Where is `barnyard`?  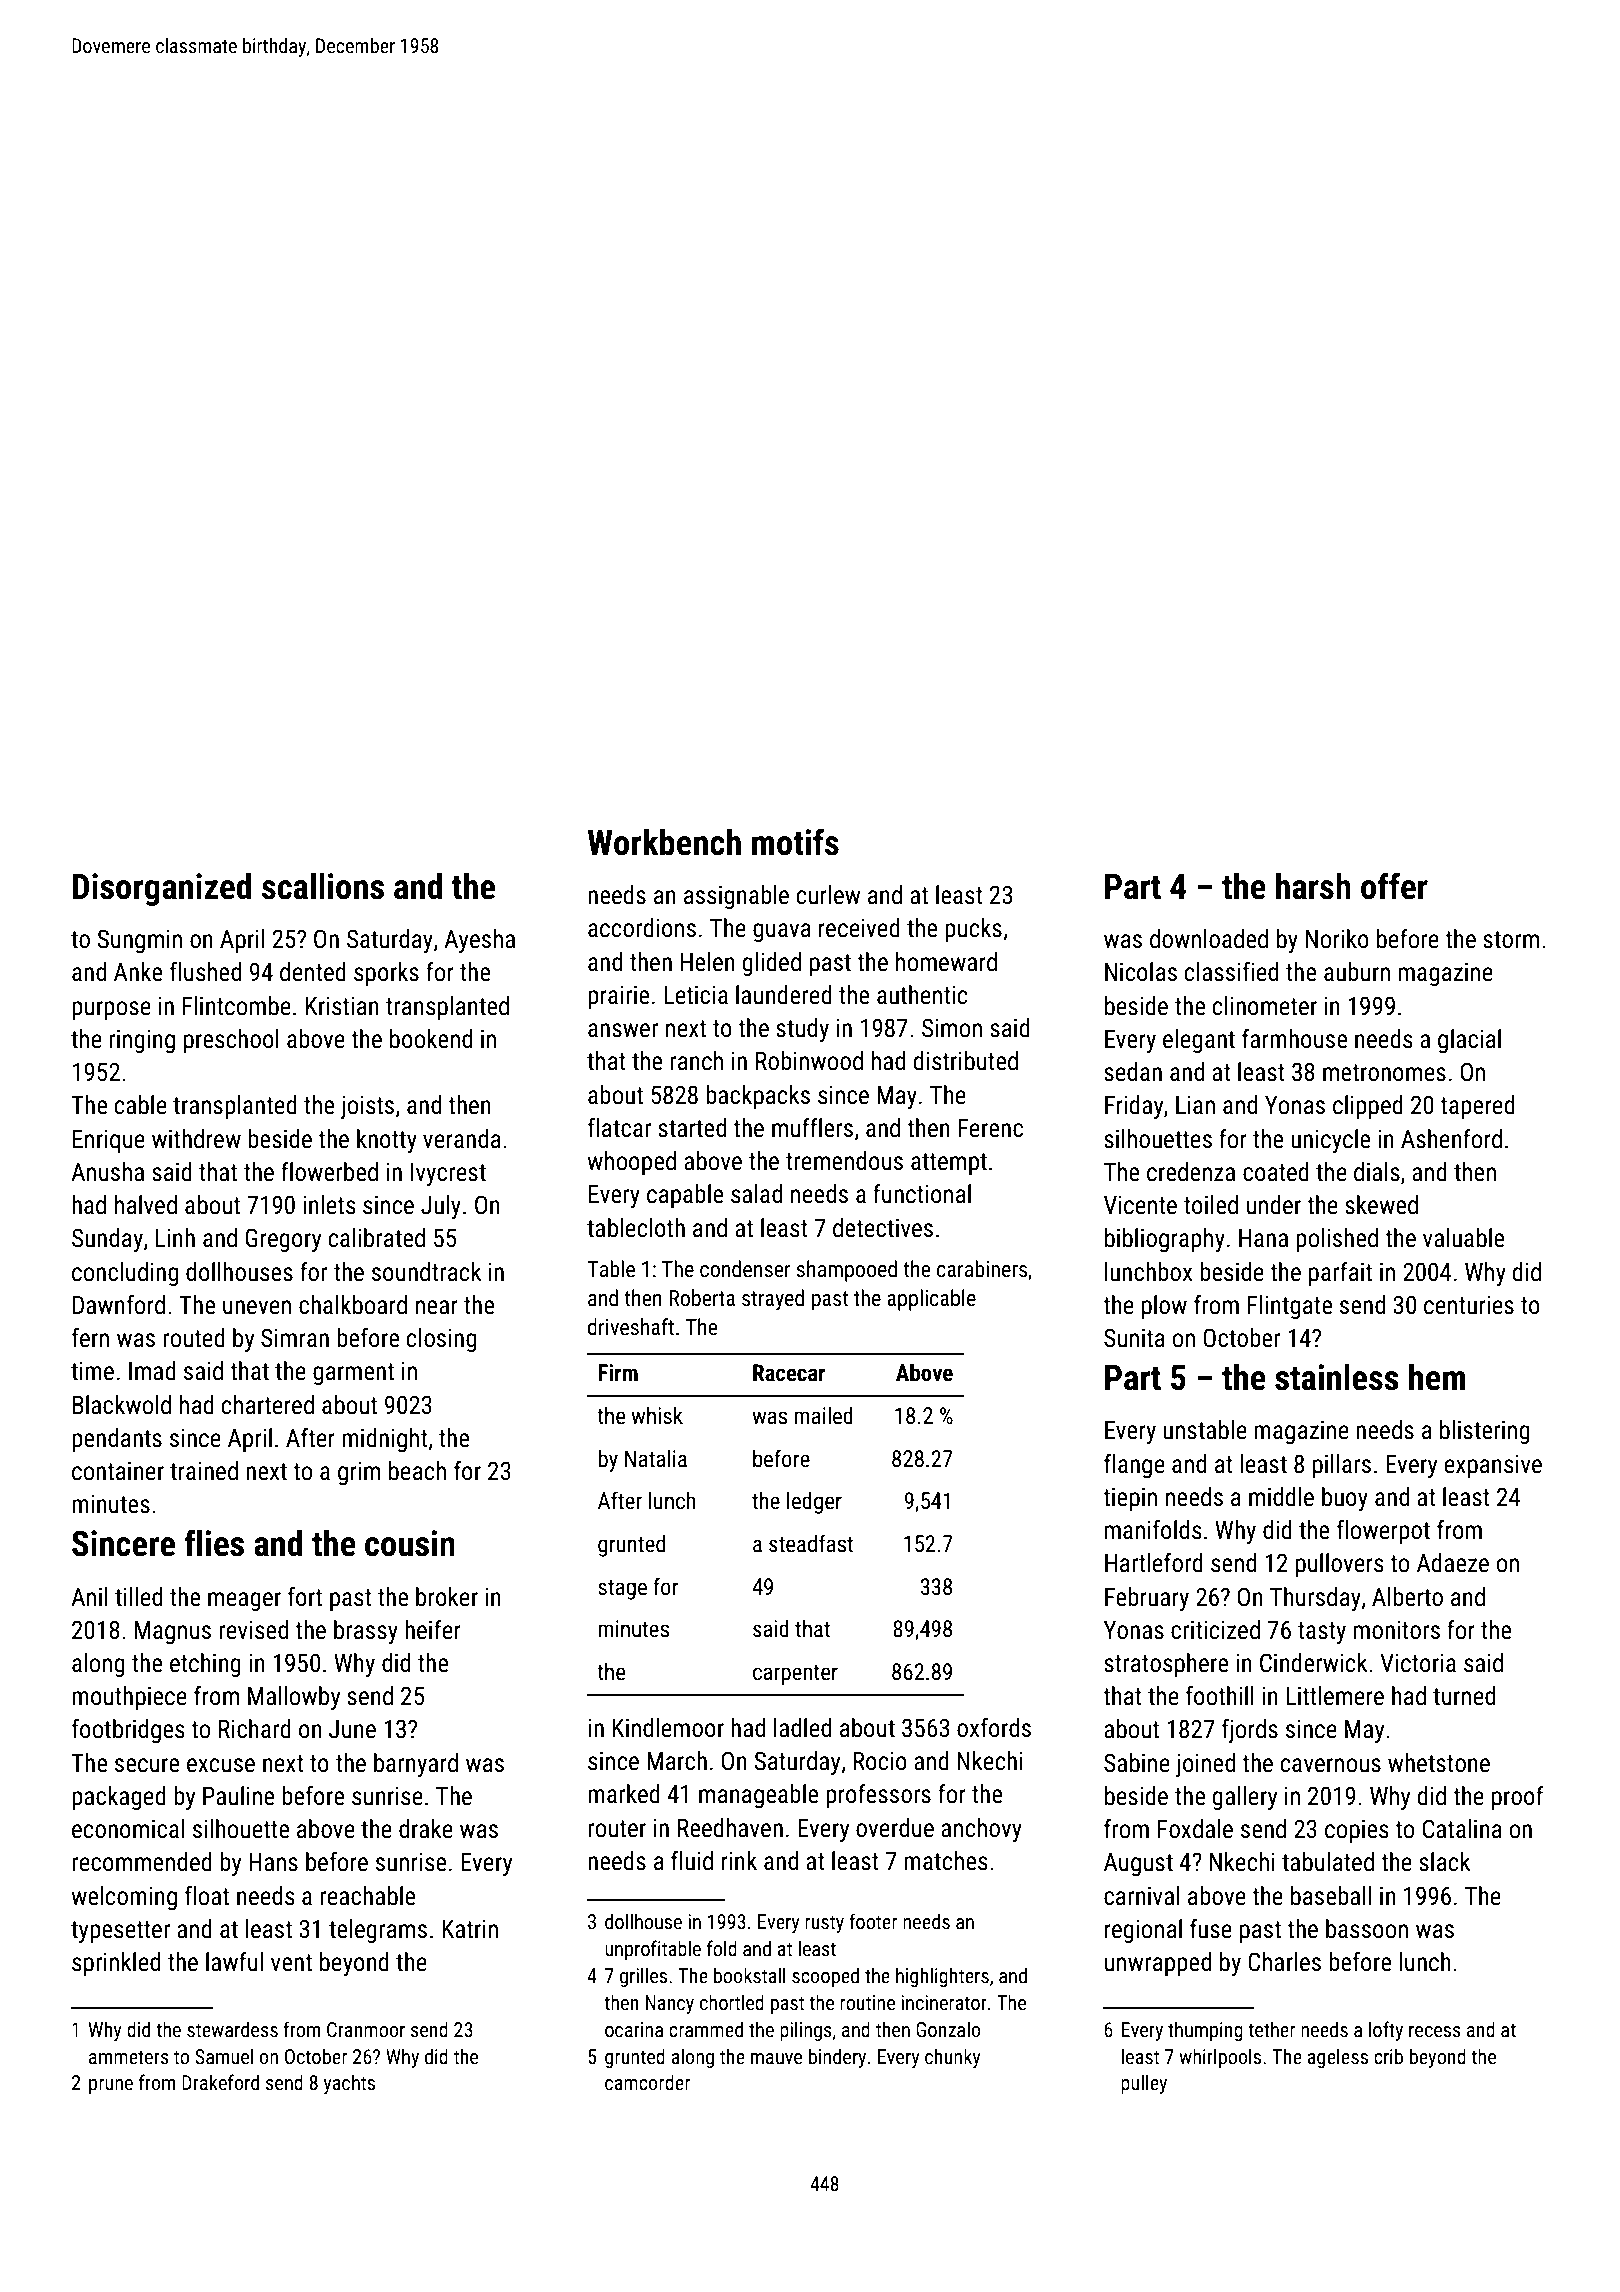
barnyard is located at coordinates (416, 1765).
